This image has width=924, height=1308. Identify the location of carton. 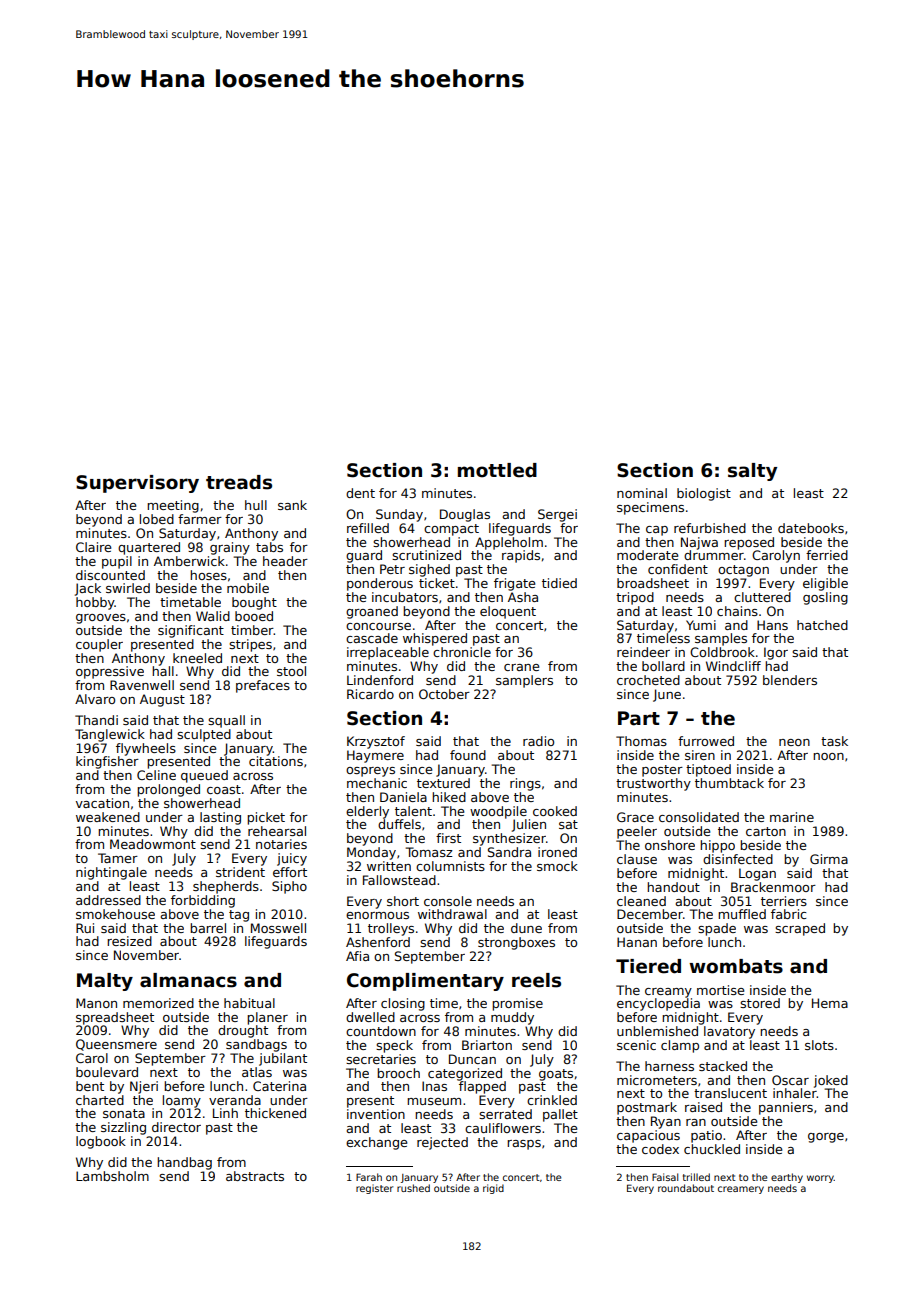
(766, 831).
